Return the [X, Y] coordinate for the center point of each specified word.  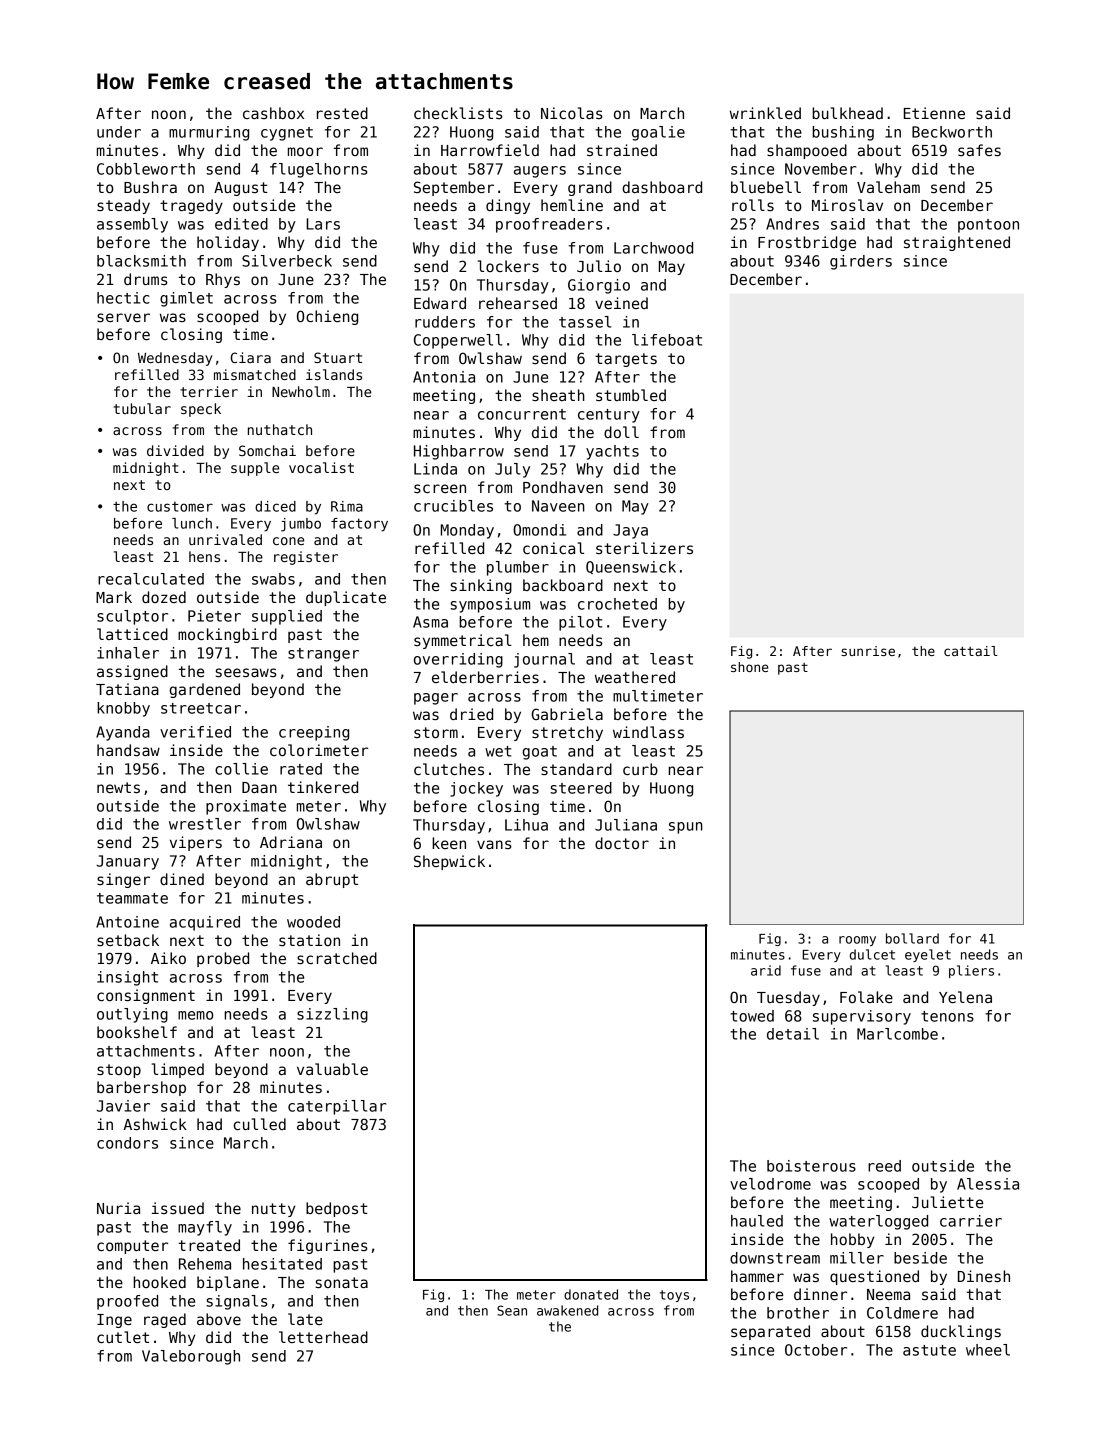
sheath [558, 395]
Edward [440, 303]
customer [180, 507]
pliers [971, 971]
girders [861, 262]
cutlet [123, 1337]
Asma [430, 622]
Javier [123, 1106]
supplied [287, 617]
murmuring [209, 133]
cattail [971, 651]
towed [752, 1016]
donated [591, 1294]
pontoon [988, 226]
